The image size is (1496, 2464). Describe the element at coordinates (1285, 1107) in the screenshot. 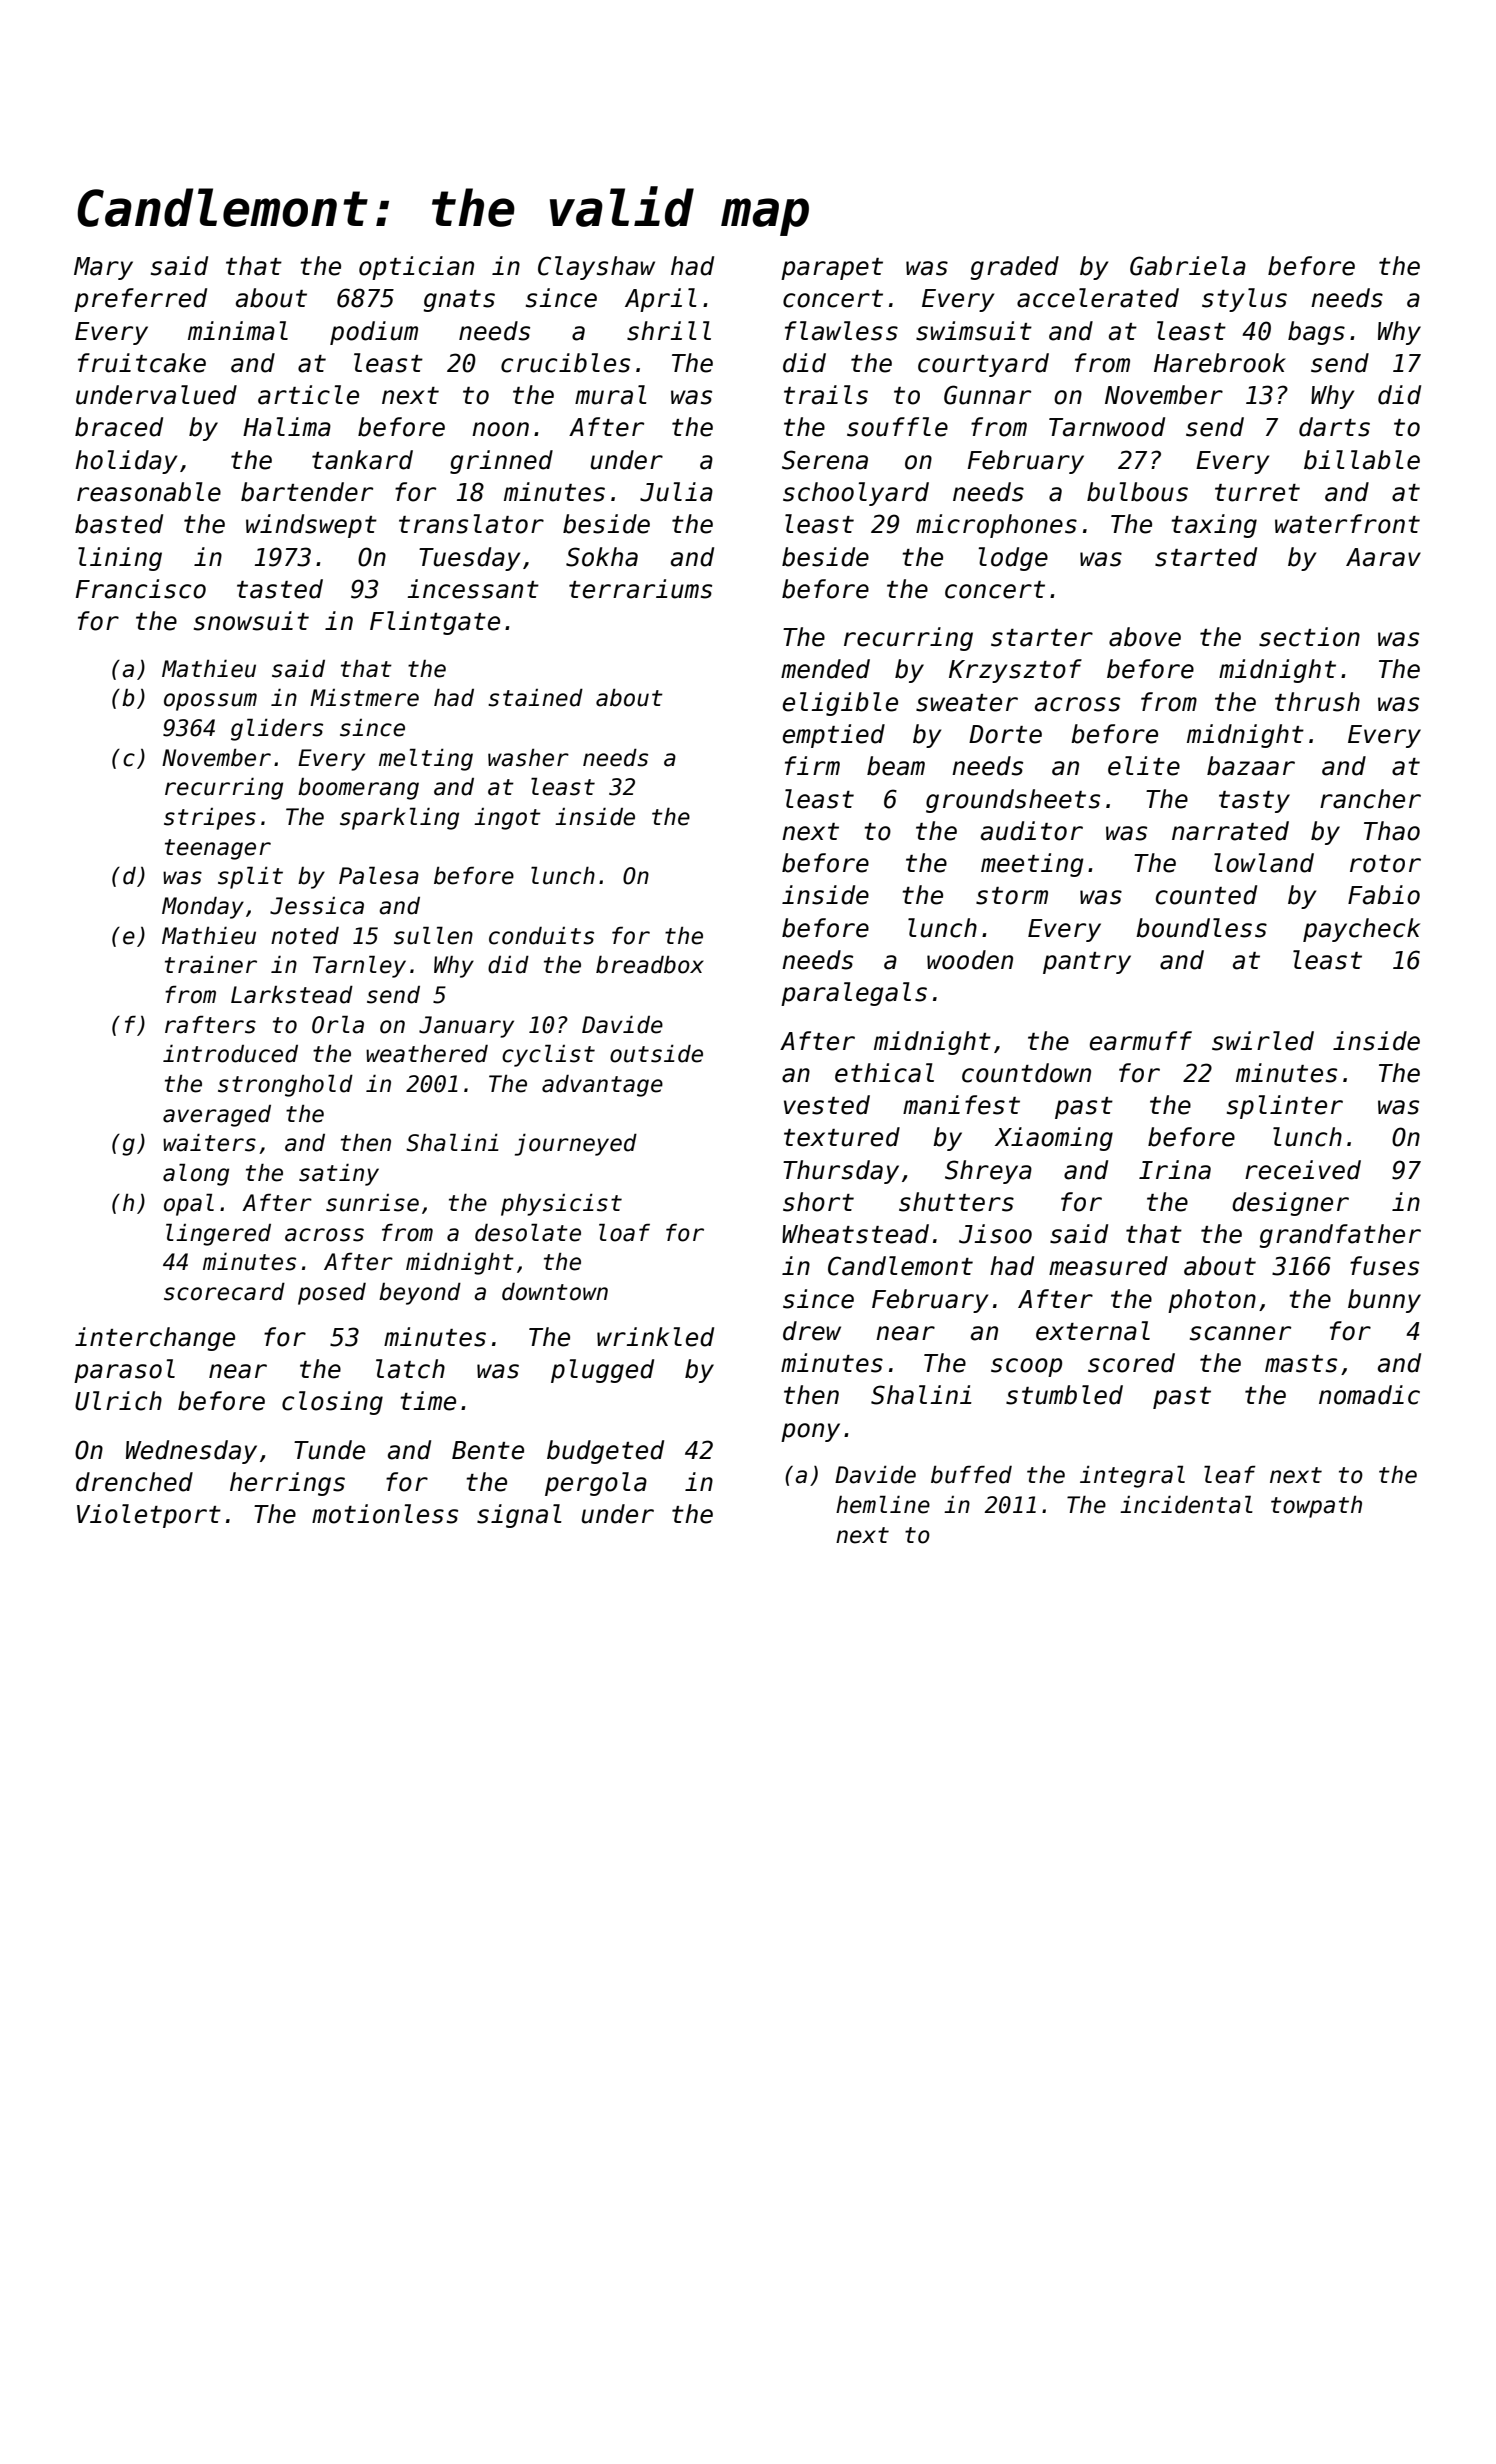

I see `splinter` at that location.
